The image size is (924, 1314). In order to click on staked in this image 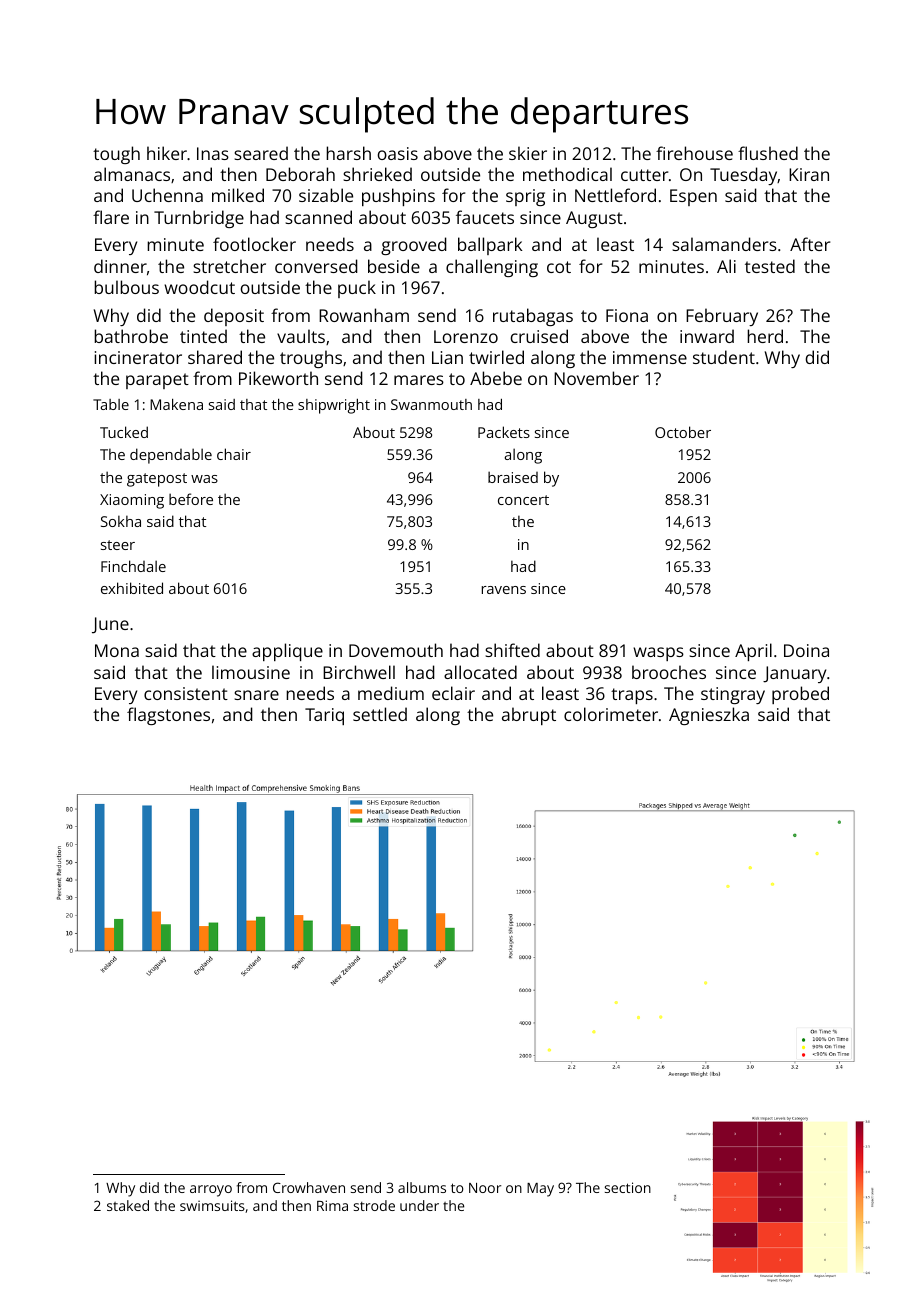, I will do `click(128, 1205)`.
